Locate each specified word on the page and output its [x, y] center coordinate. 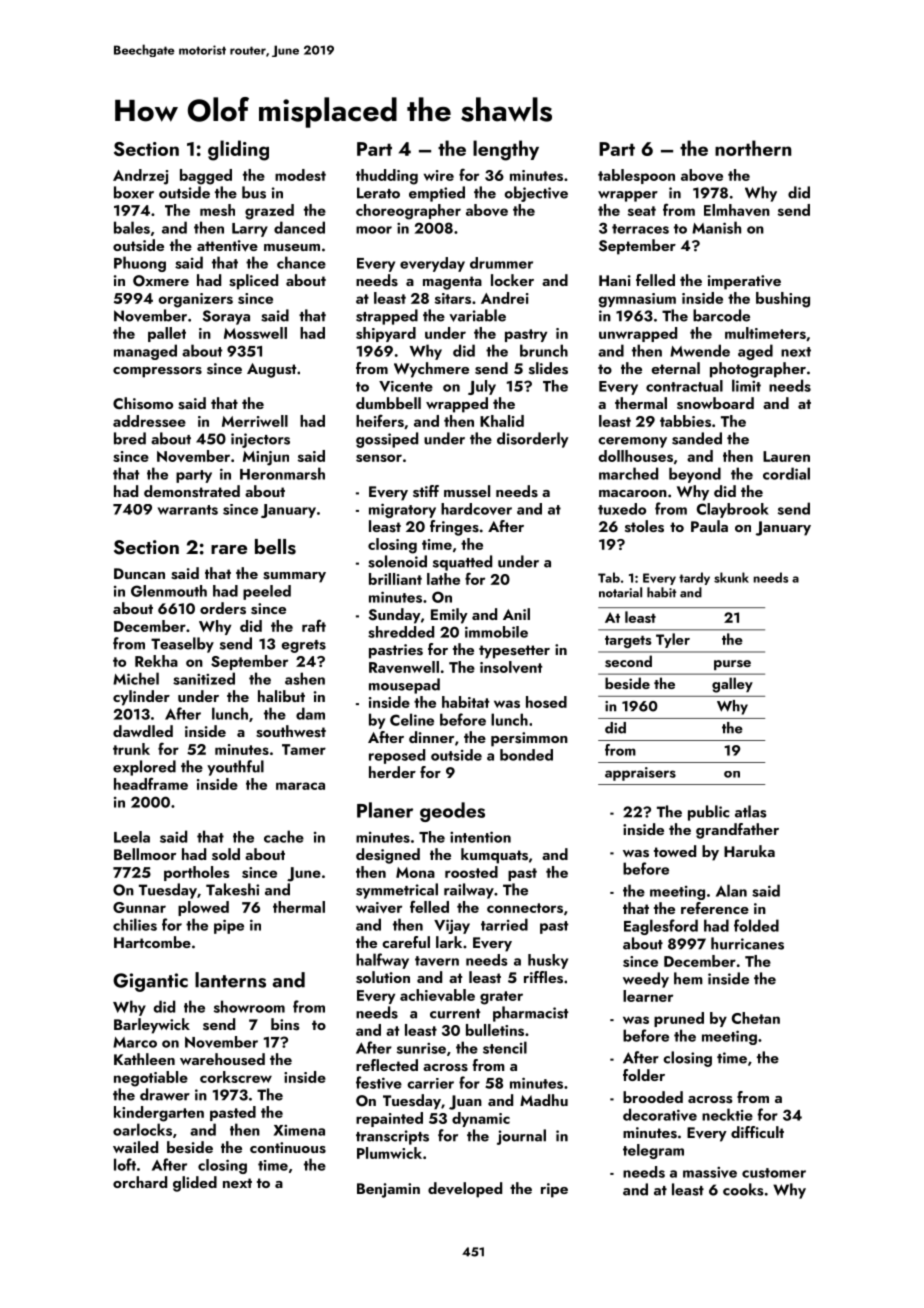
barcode [721, 315]
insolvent [511, 667]
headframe [151, 783]
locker [512, 280]
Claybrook [733, 510]
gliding [238, 150]
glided [195, 1184]
